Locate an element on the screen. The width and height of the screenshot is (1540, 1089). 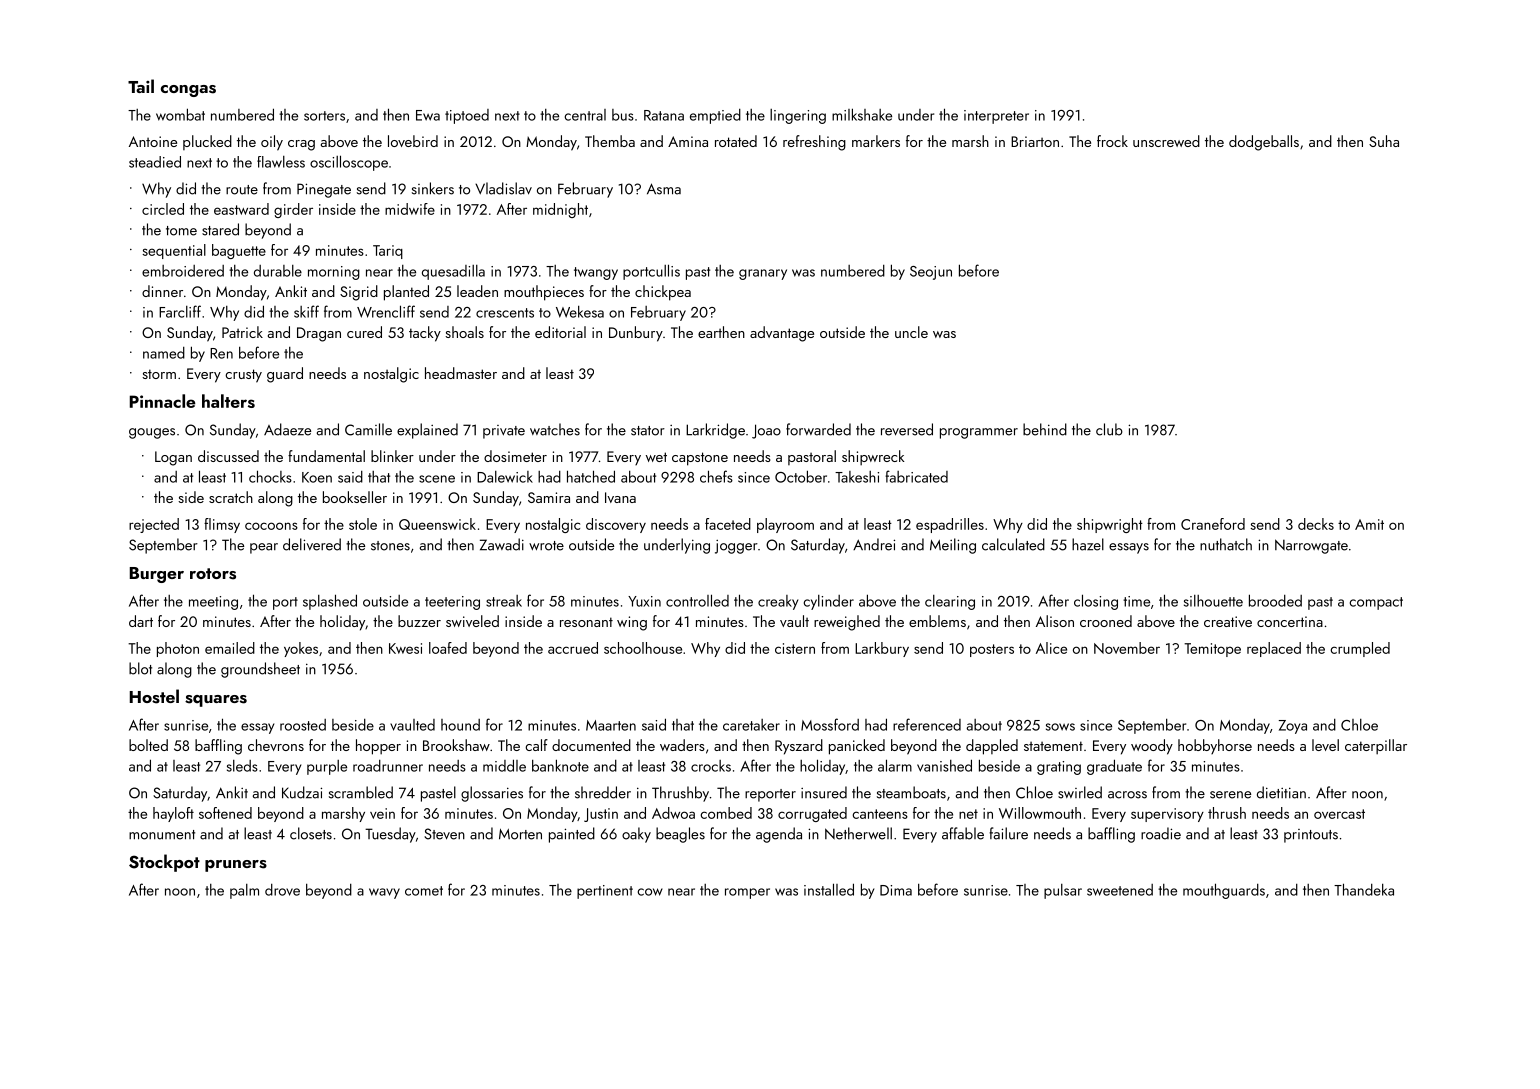
palm is located at coordinates (244, 891).
